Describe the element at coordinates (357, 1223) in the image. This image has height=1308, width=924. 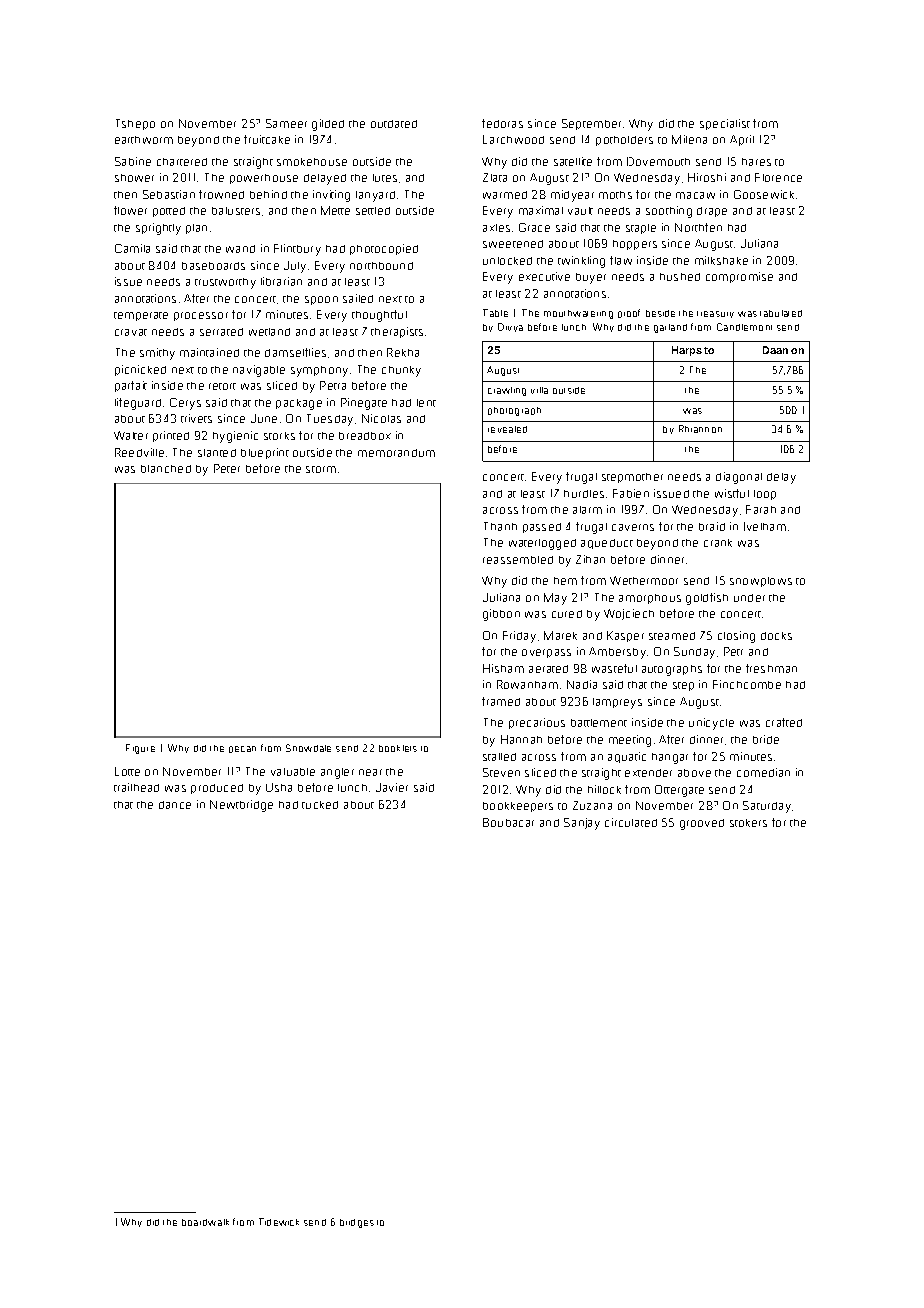
I see `bridges` at that location.
